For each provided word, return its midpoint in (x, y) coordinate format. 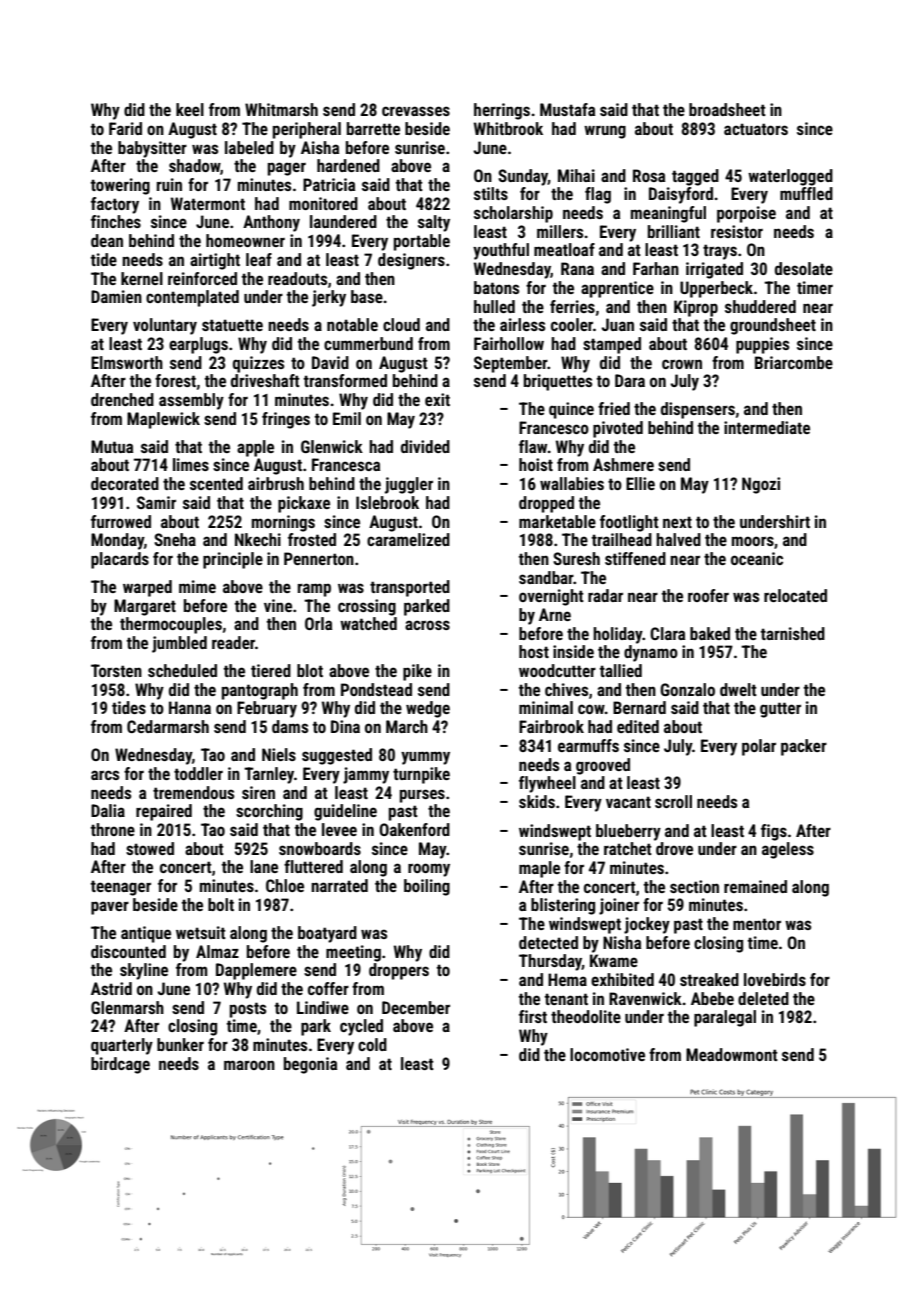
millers (560, 231)
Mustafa (567, 109)
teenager (121, 888)
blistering (563, 906)
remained (755, 886)
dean (107, 240)
